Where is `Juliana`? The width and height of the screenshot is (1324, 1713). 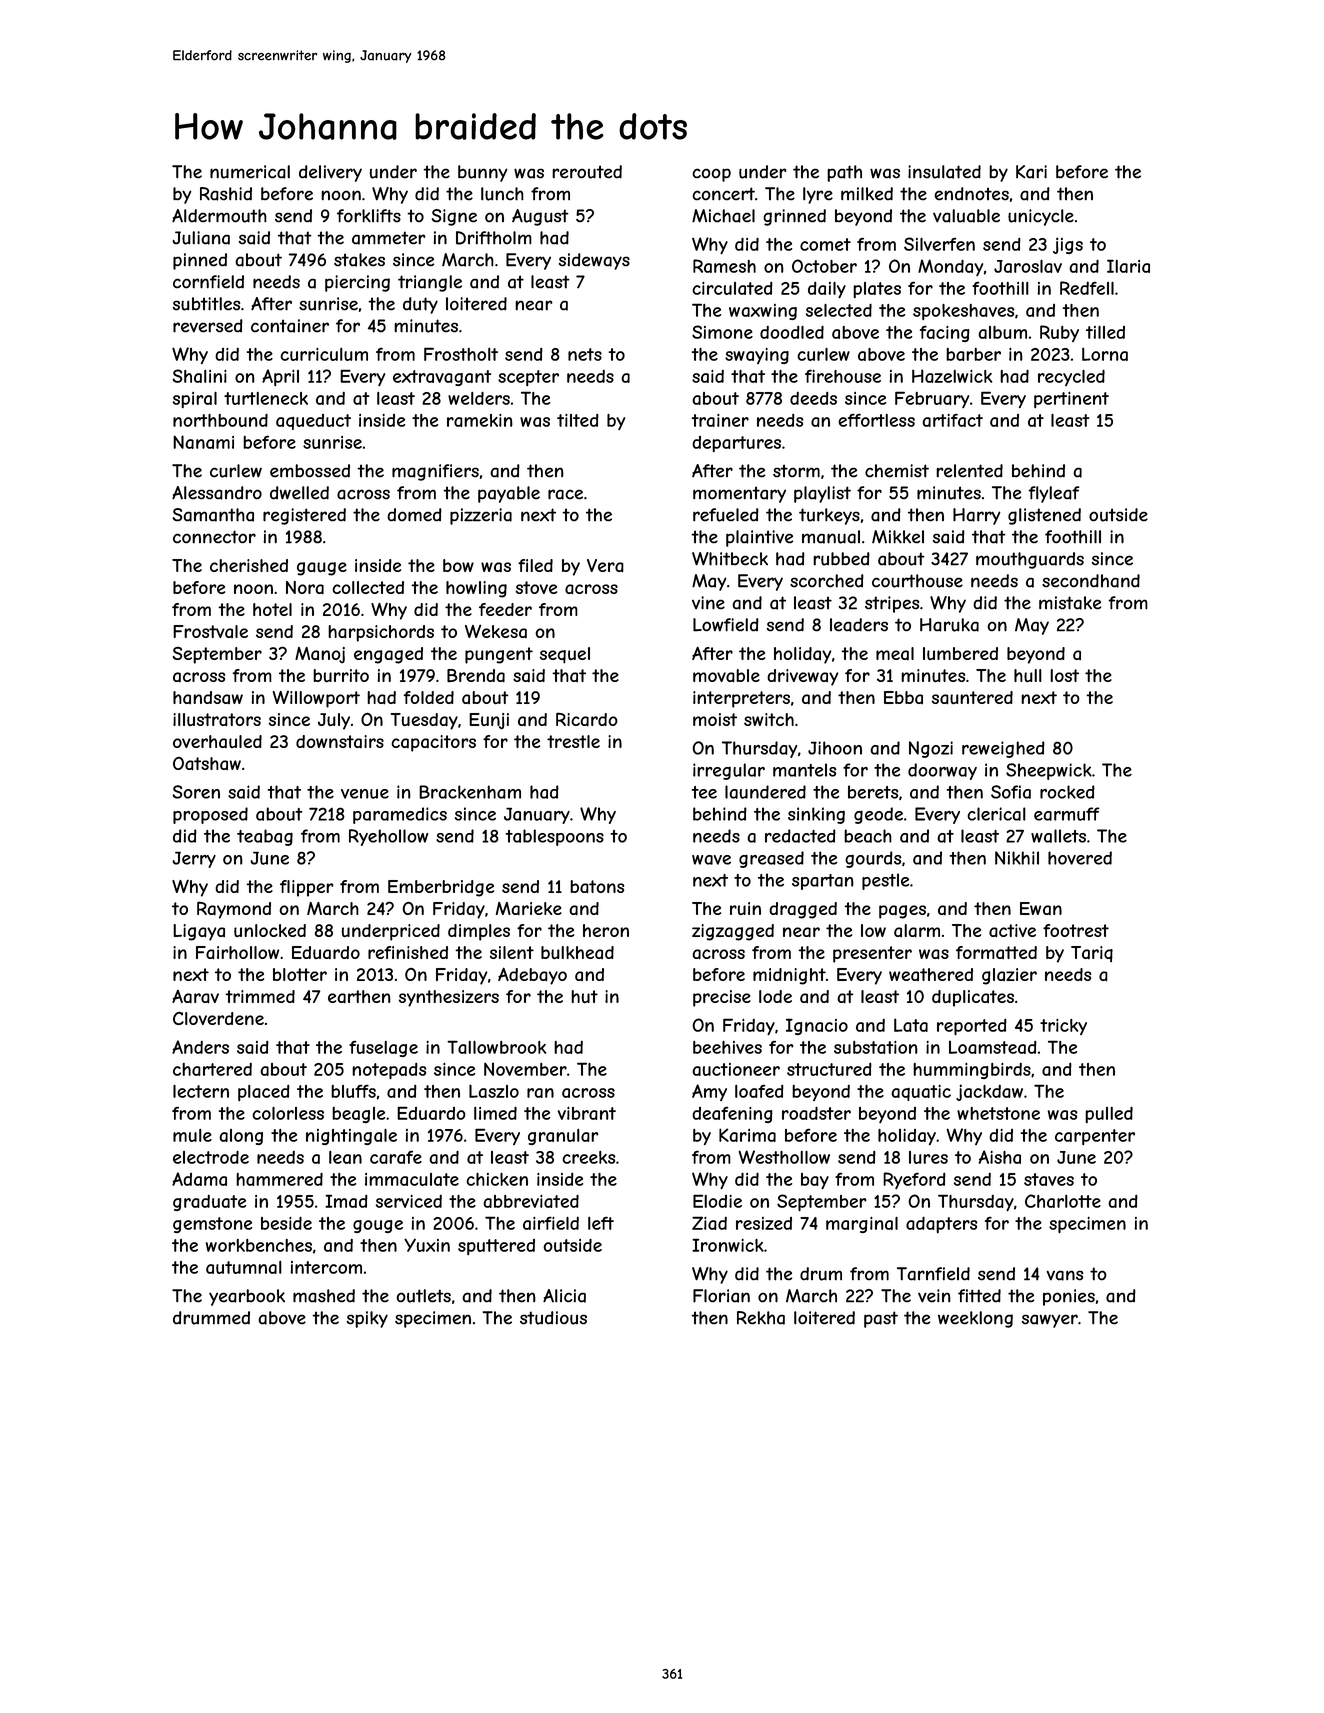
Juliana is located at coordinates (201, 238).
